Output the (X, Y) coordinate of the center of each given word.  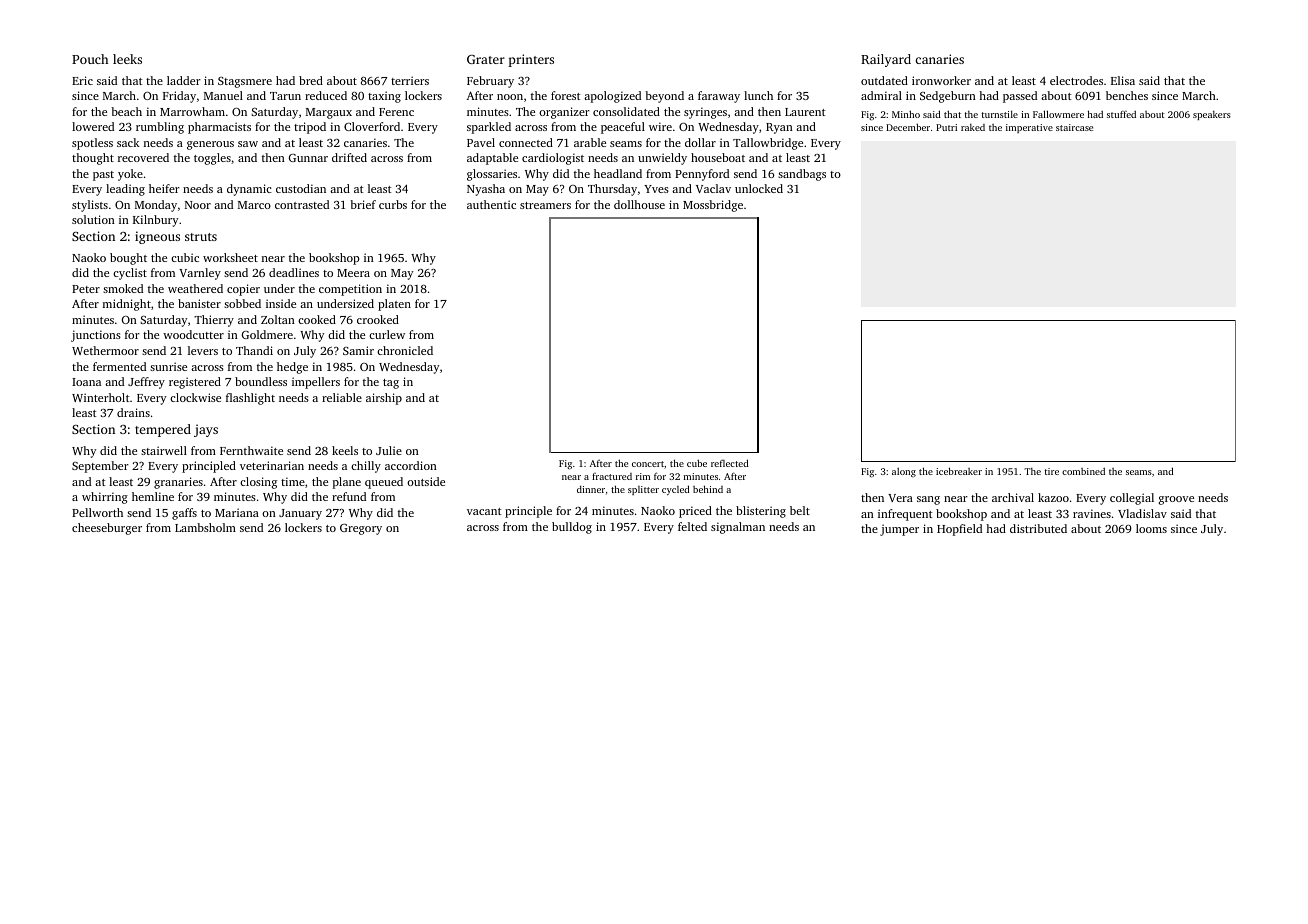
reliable (342, 397)
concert (648, 464)
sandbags (802, 175)
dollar (700, 142)
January (300, 514)
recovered (143, 157)
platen (394, 305)
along (904, 472)
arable (590, 142)
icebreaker (959, 471)
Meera (353, 273)
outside (426, 481)
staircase (1074, 127)
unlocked (759, 188)
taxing (384, 97)
